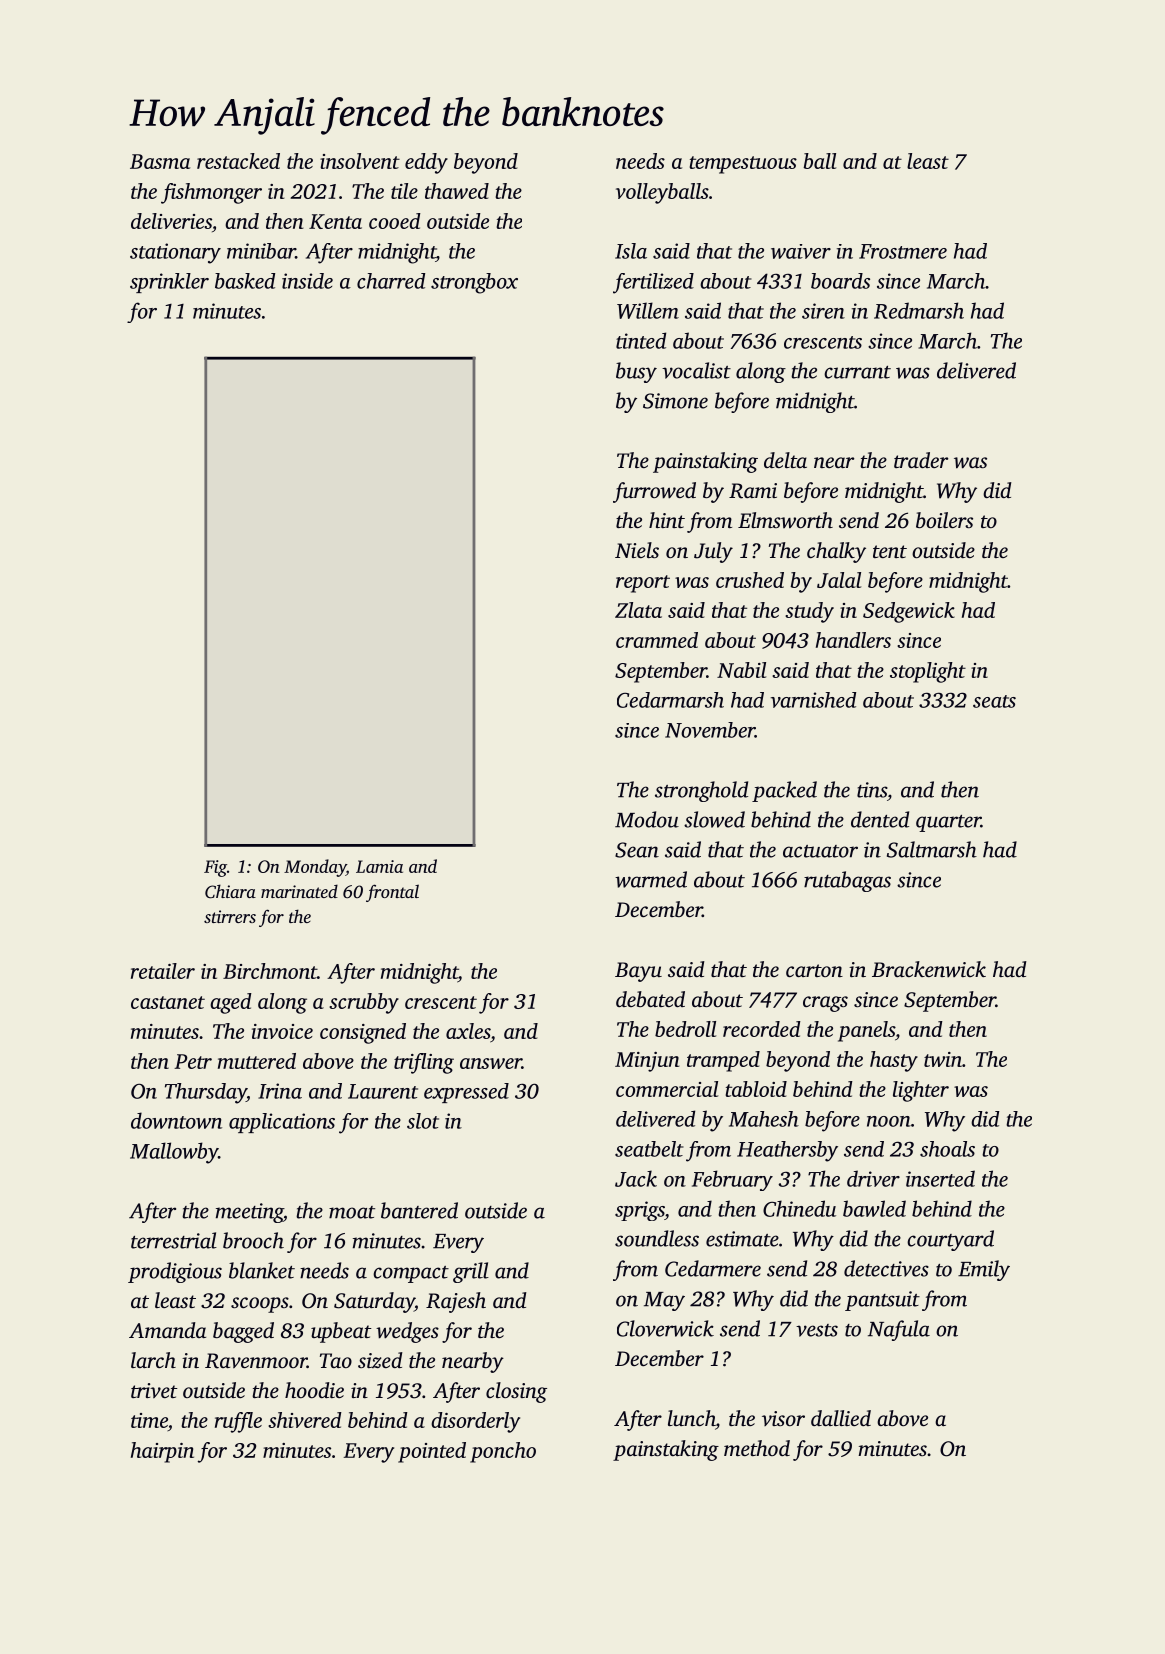 Image resolution: width=1165 pixels, height=1654 pixels. I want to click on Lamia, so click(379, 866).
